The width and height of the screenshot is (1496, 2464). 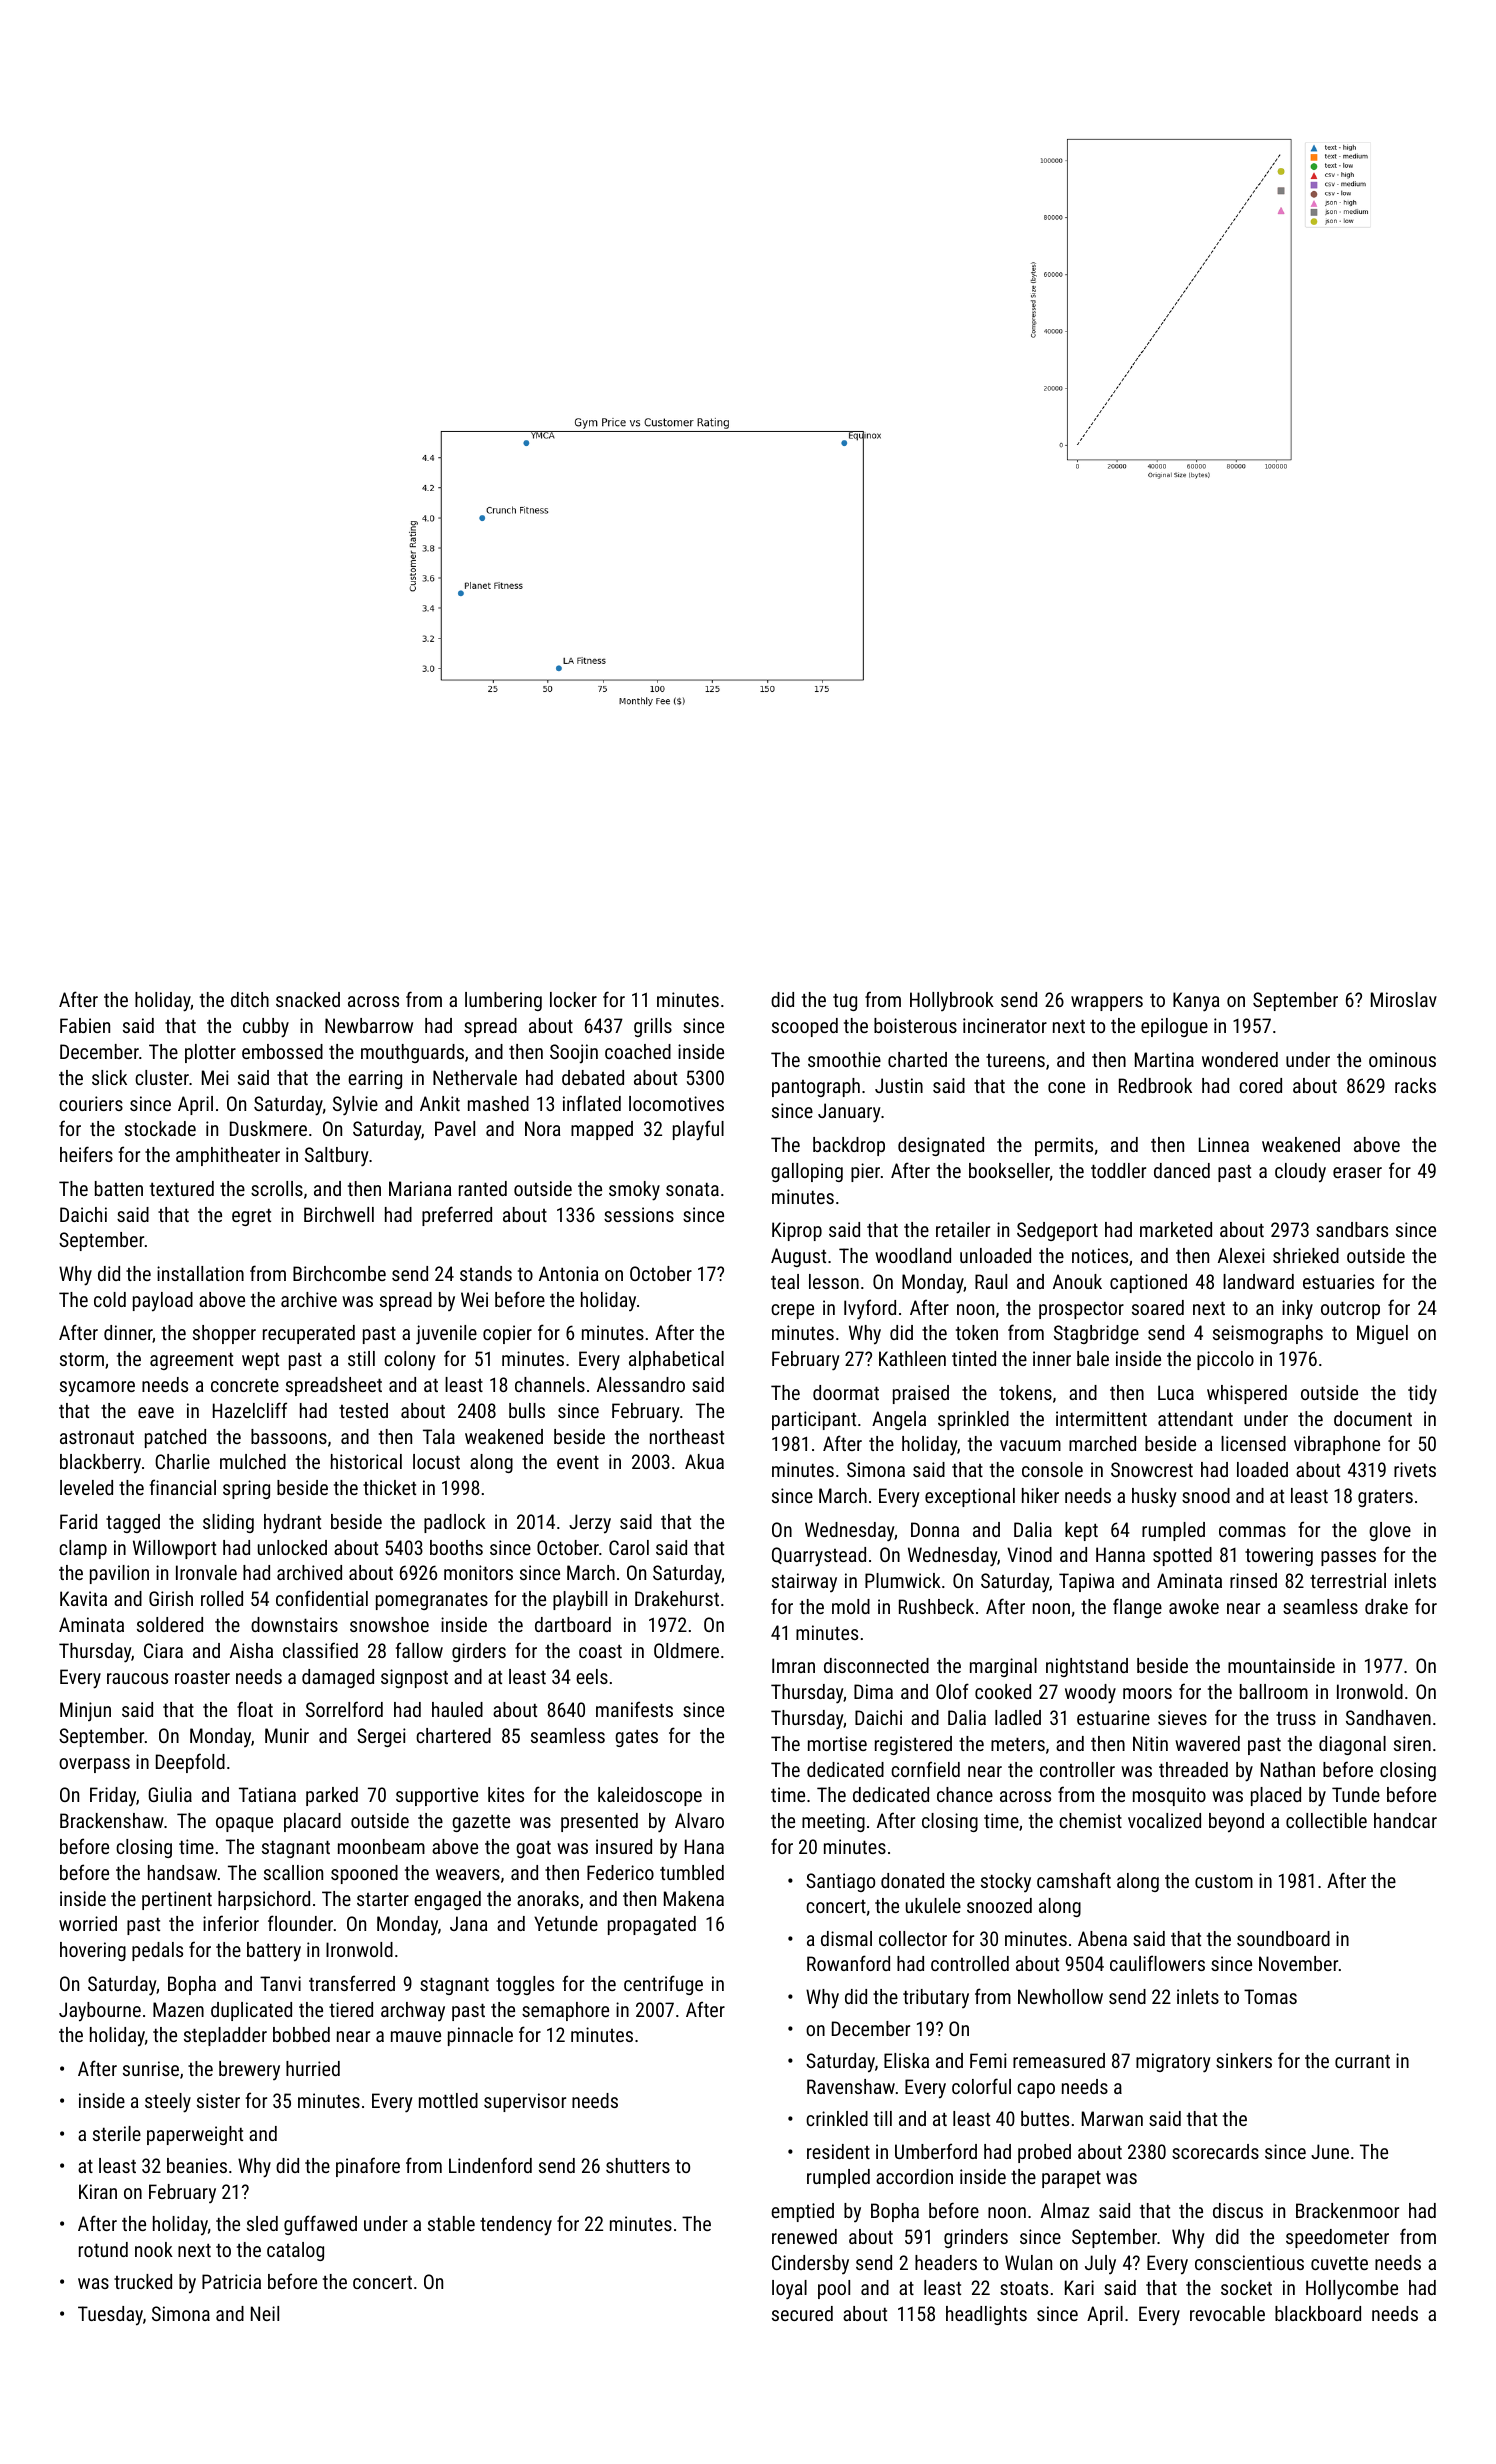 What do you see at coordinates (533, 1849) in the screenshot?
I see `goat` at bounding box center [533, 1849].
